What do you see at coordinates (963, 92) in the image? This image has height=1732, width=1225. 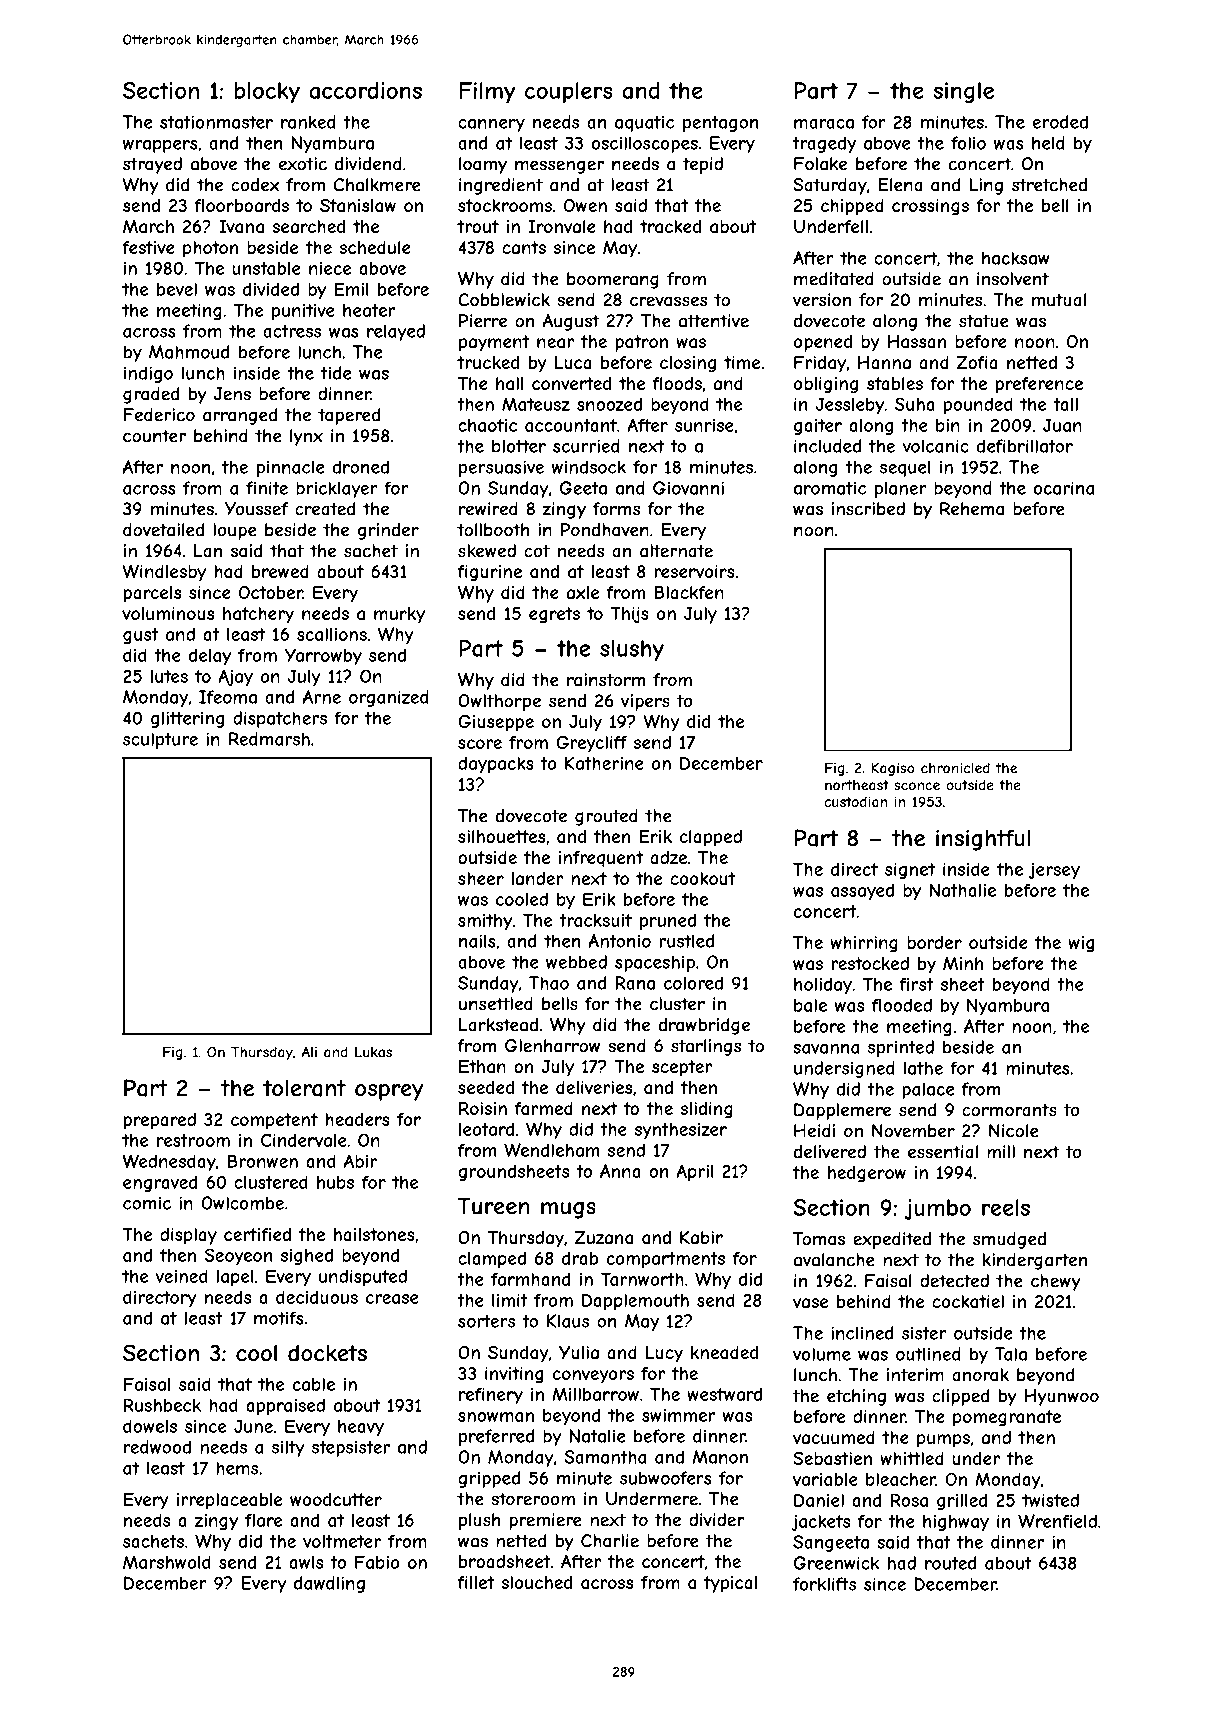 I see `single` at bounding box center [963, 92].
